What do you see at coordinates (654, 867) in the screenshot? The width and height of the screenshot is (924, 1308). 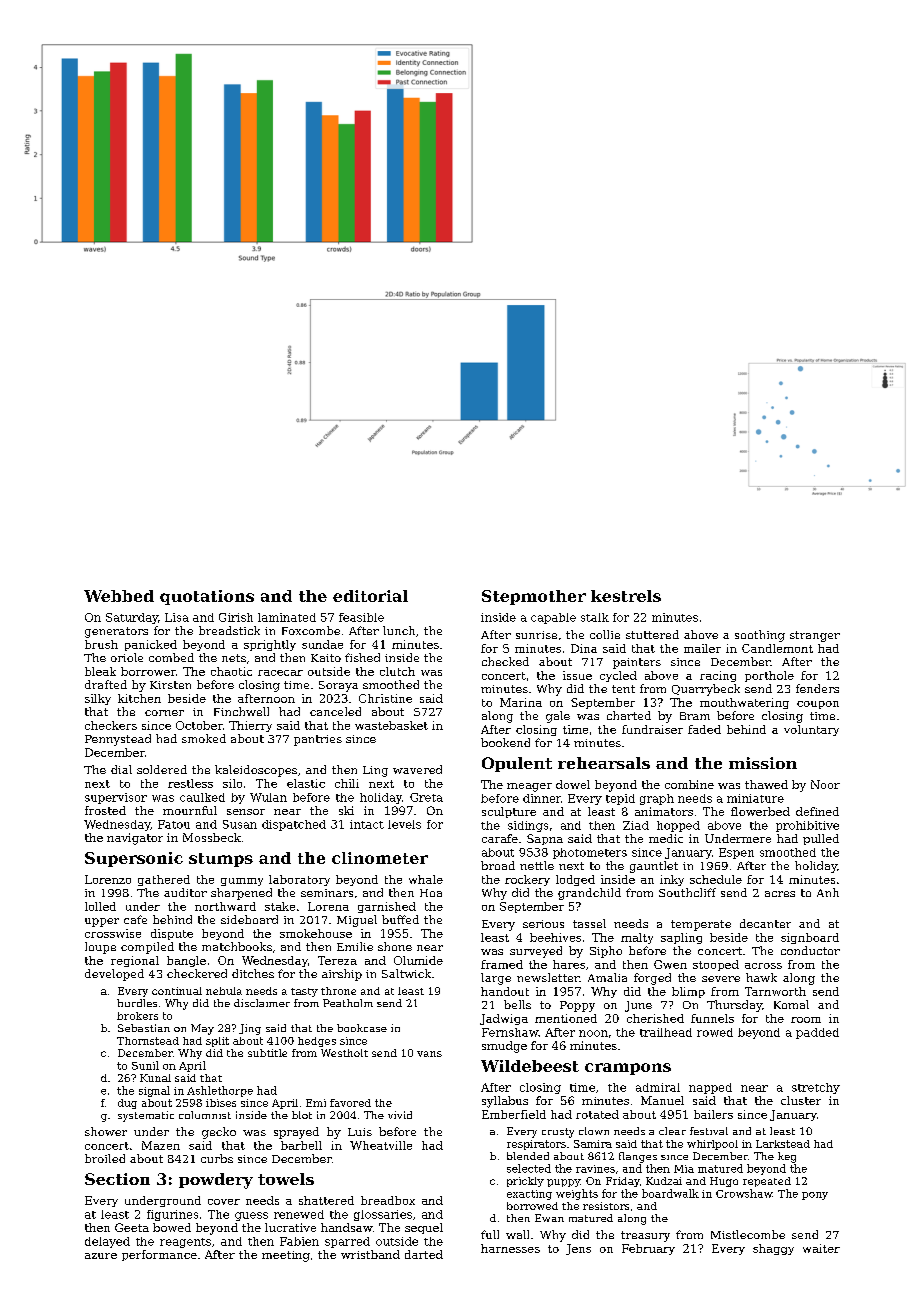 I see `gauntlet` at bounding box center [654, 867].
